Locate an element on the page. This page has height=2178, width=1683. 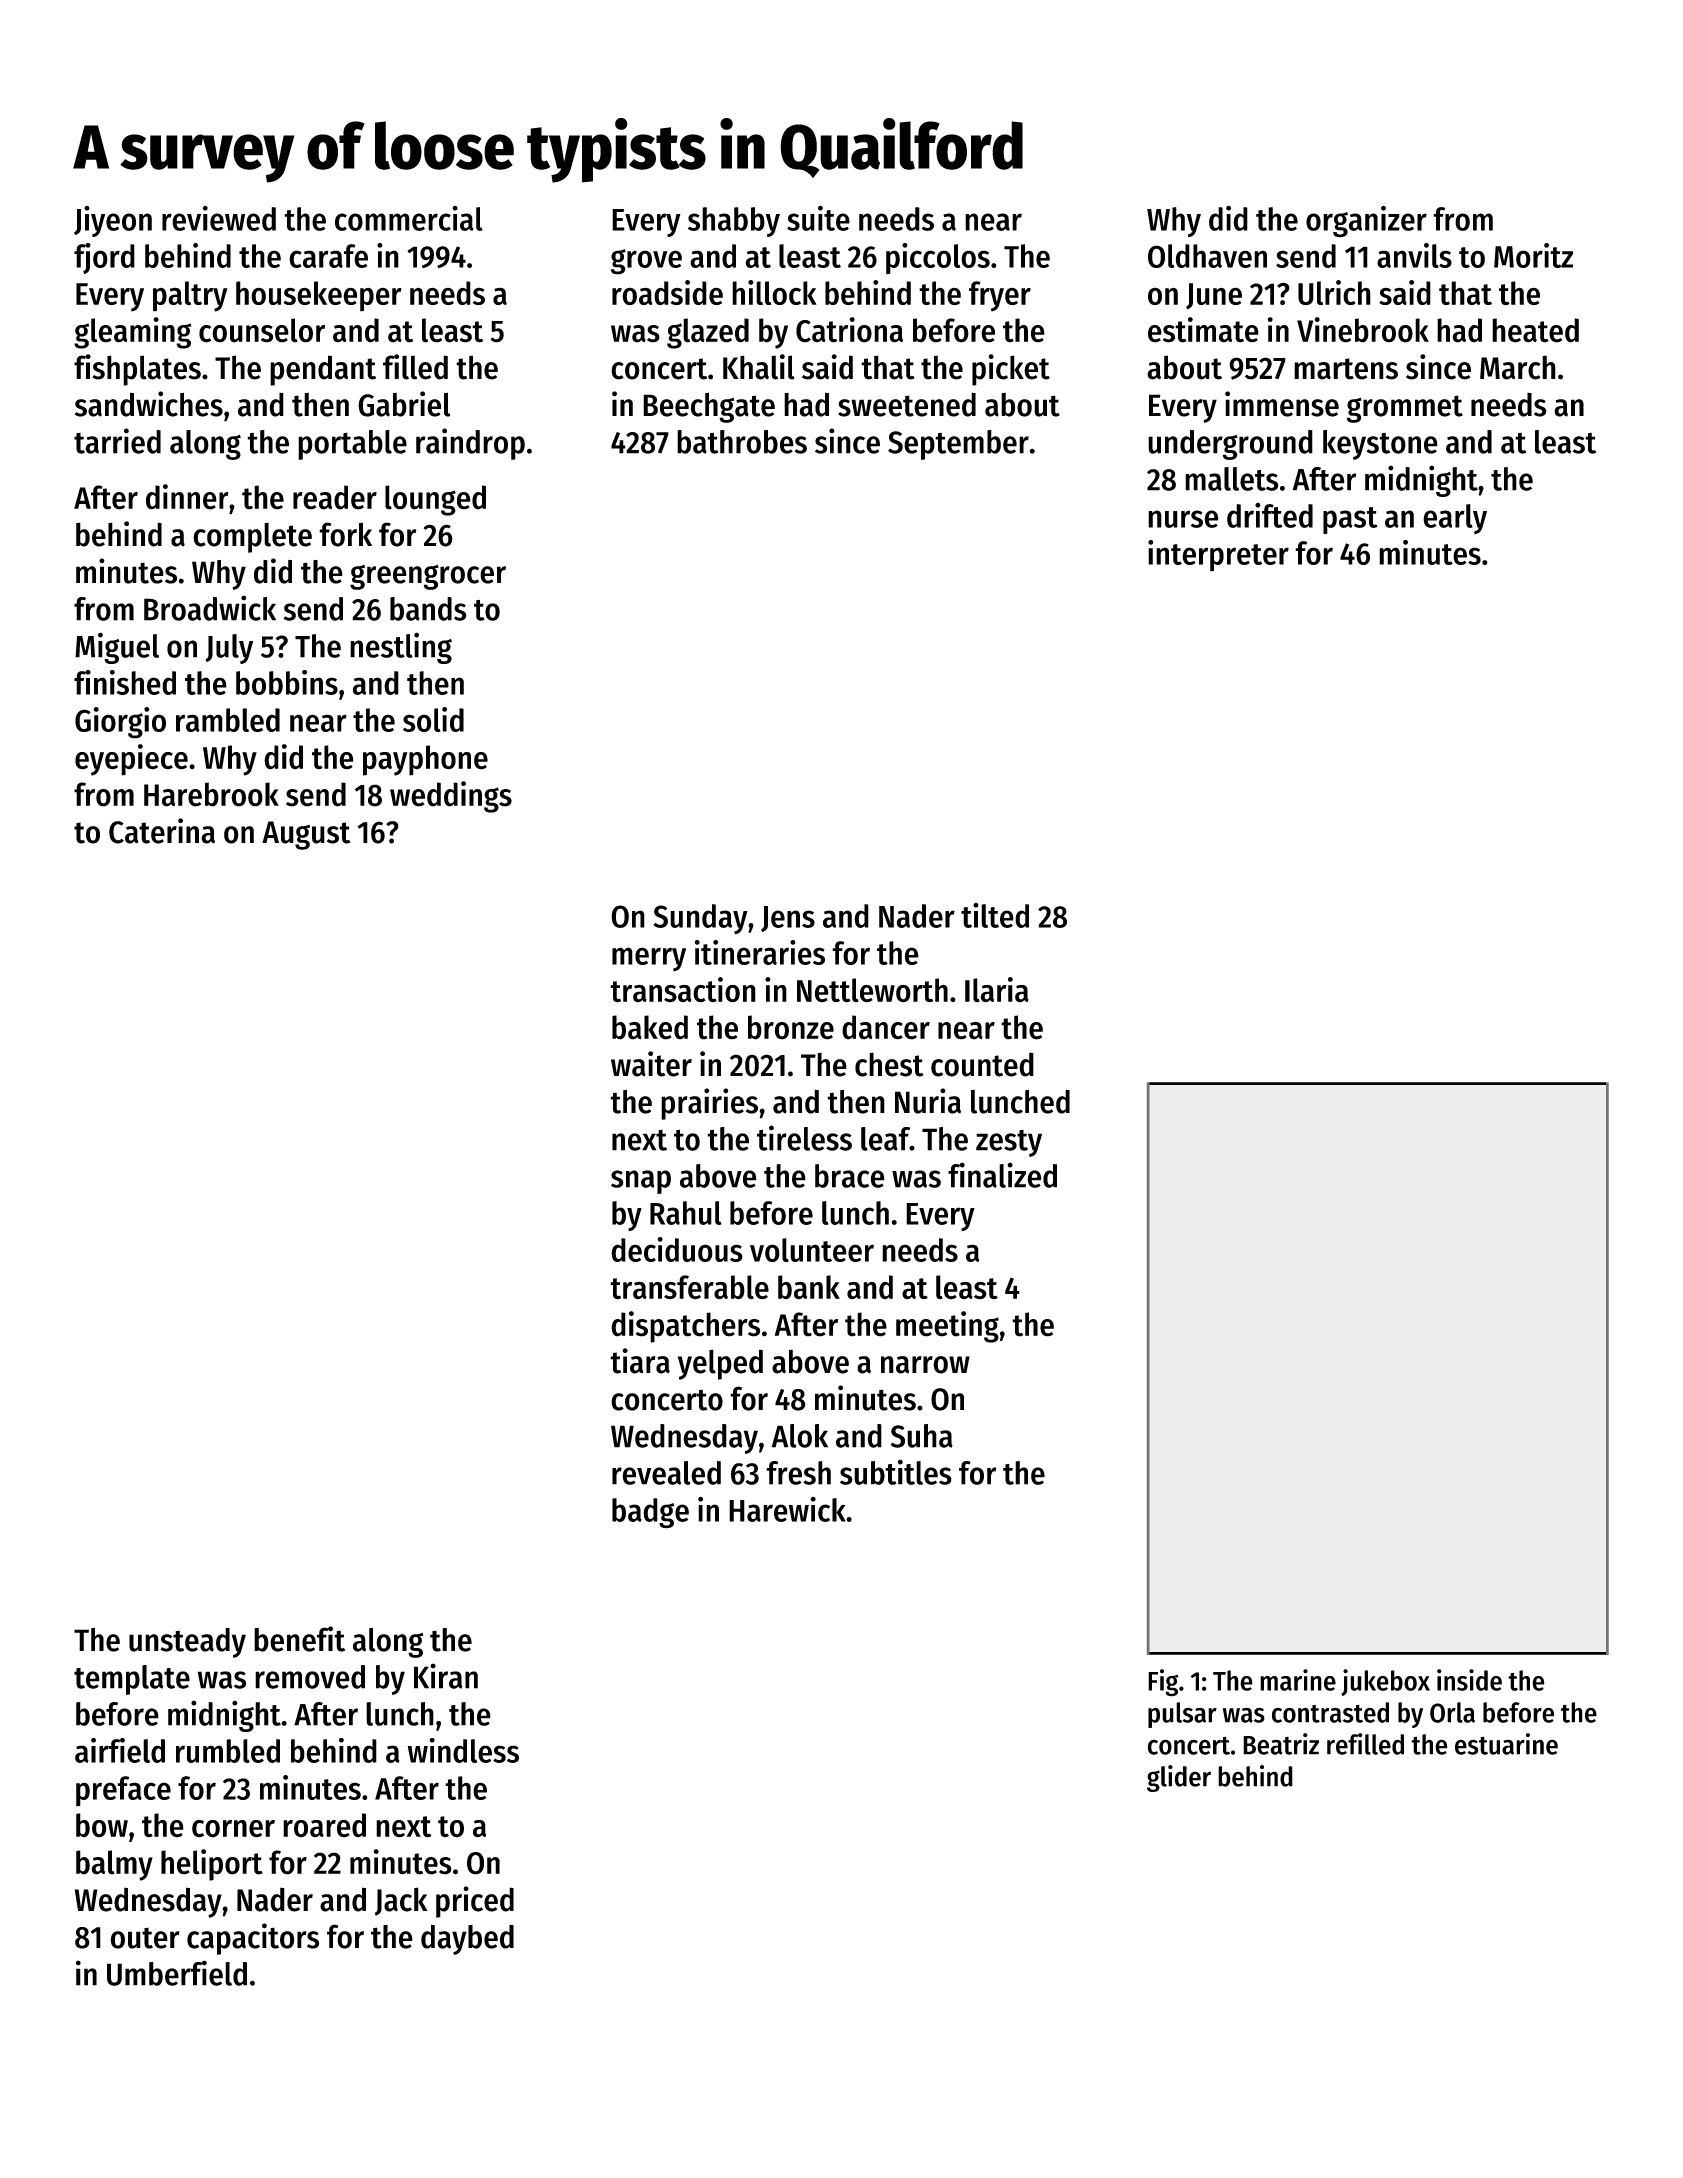
organizer is located at coordinates (1366, 221).
